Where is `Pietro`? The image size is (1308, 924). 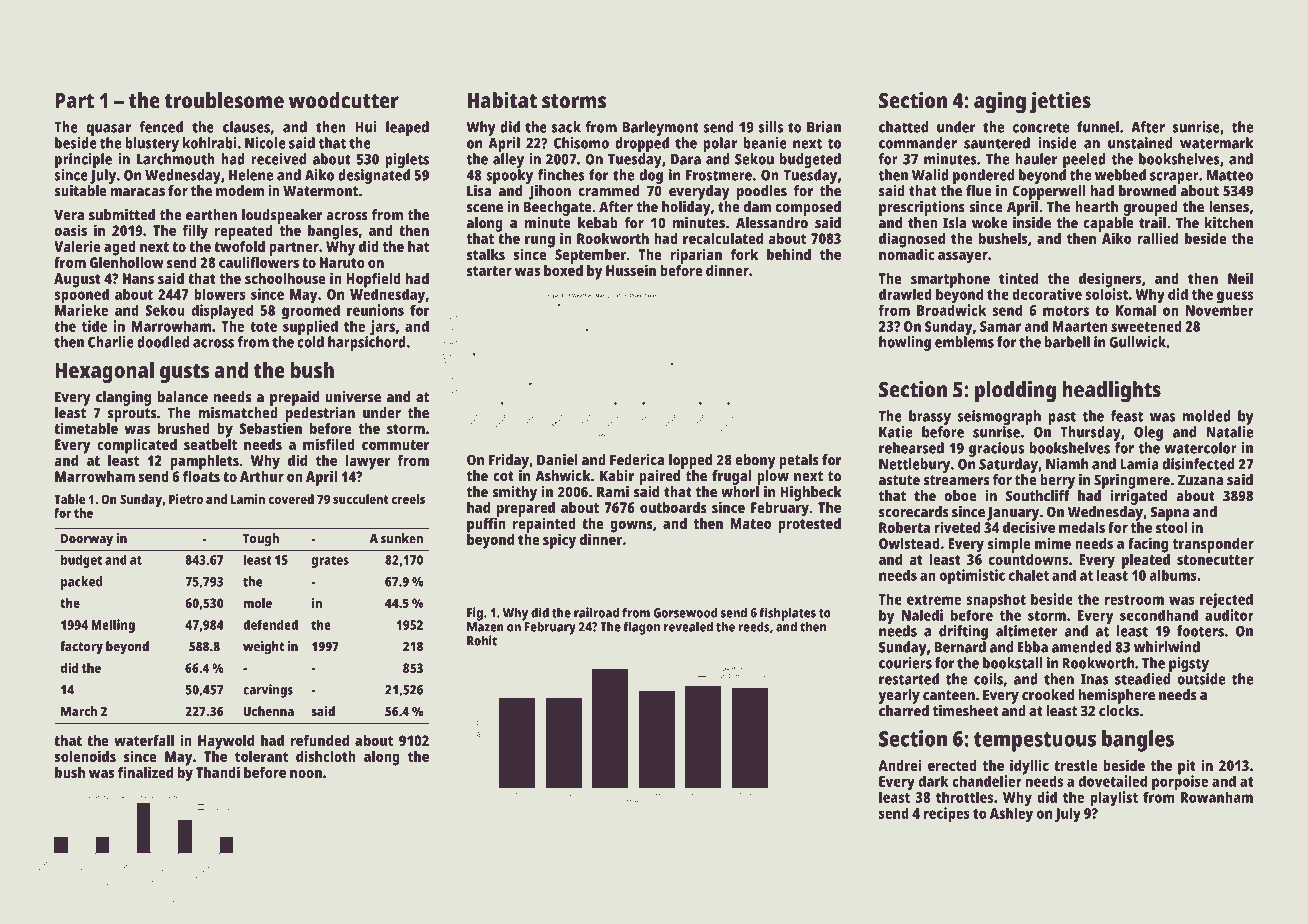 Pietro is located at coordinates (186, 499).
